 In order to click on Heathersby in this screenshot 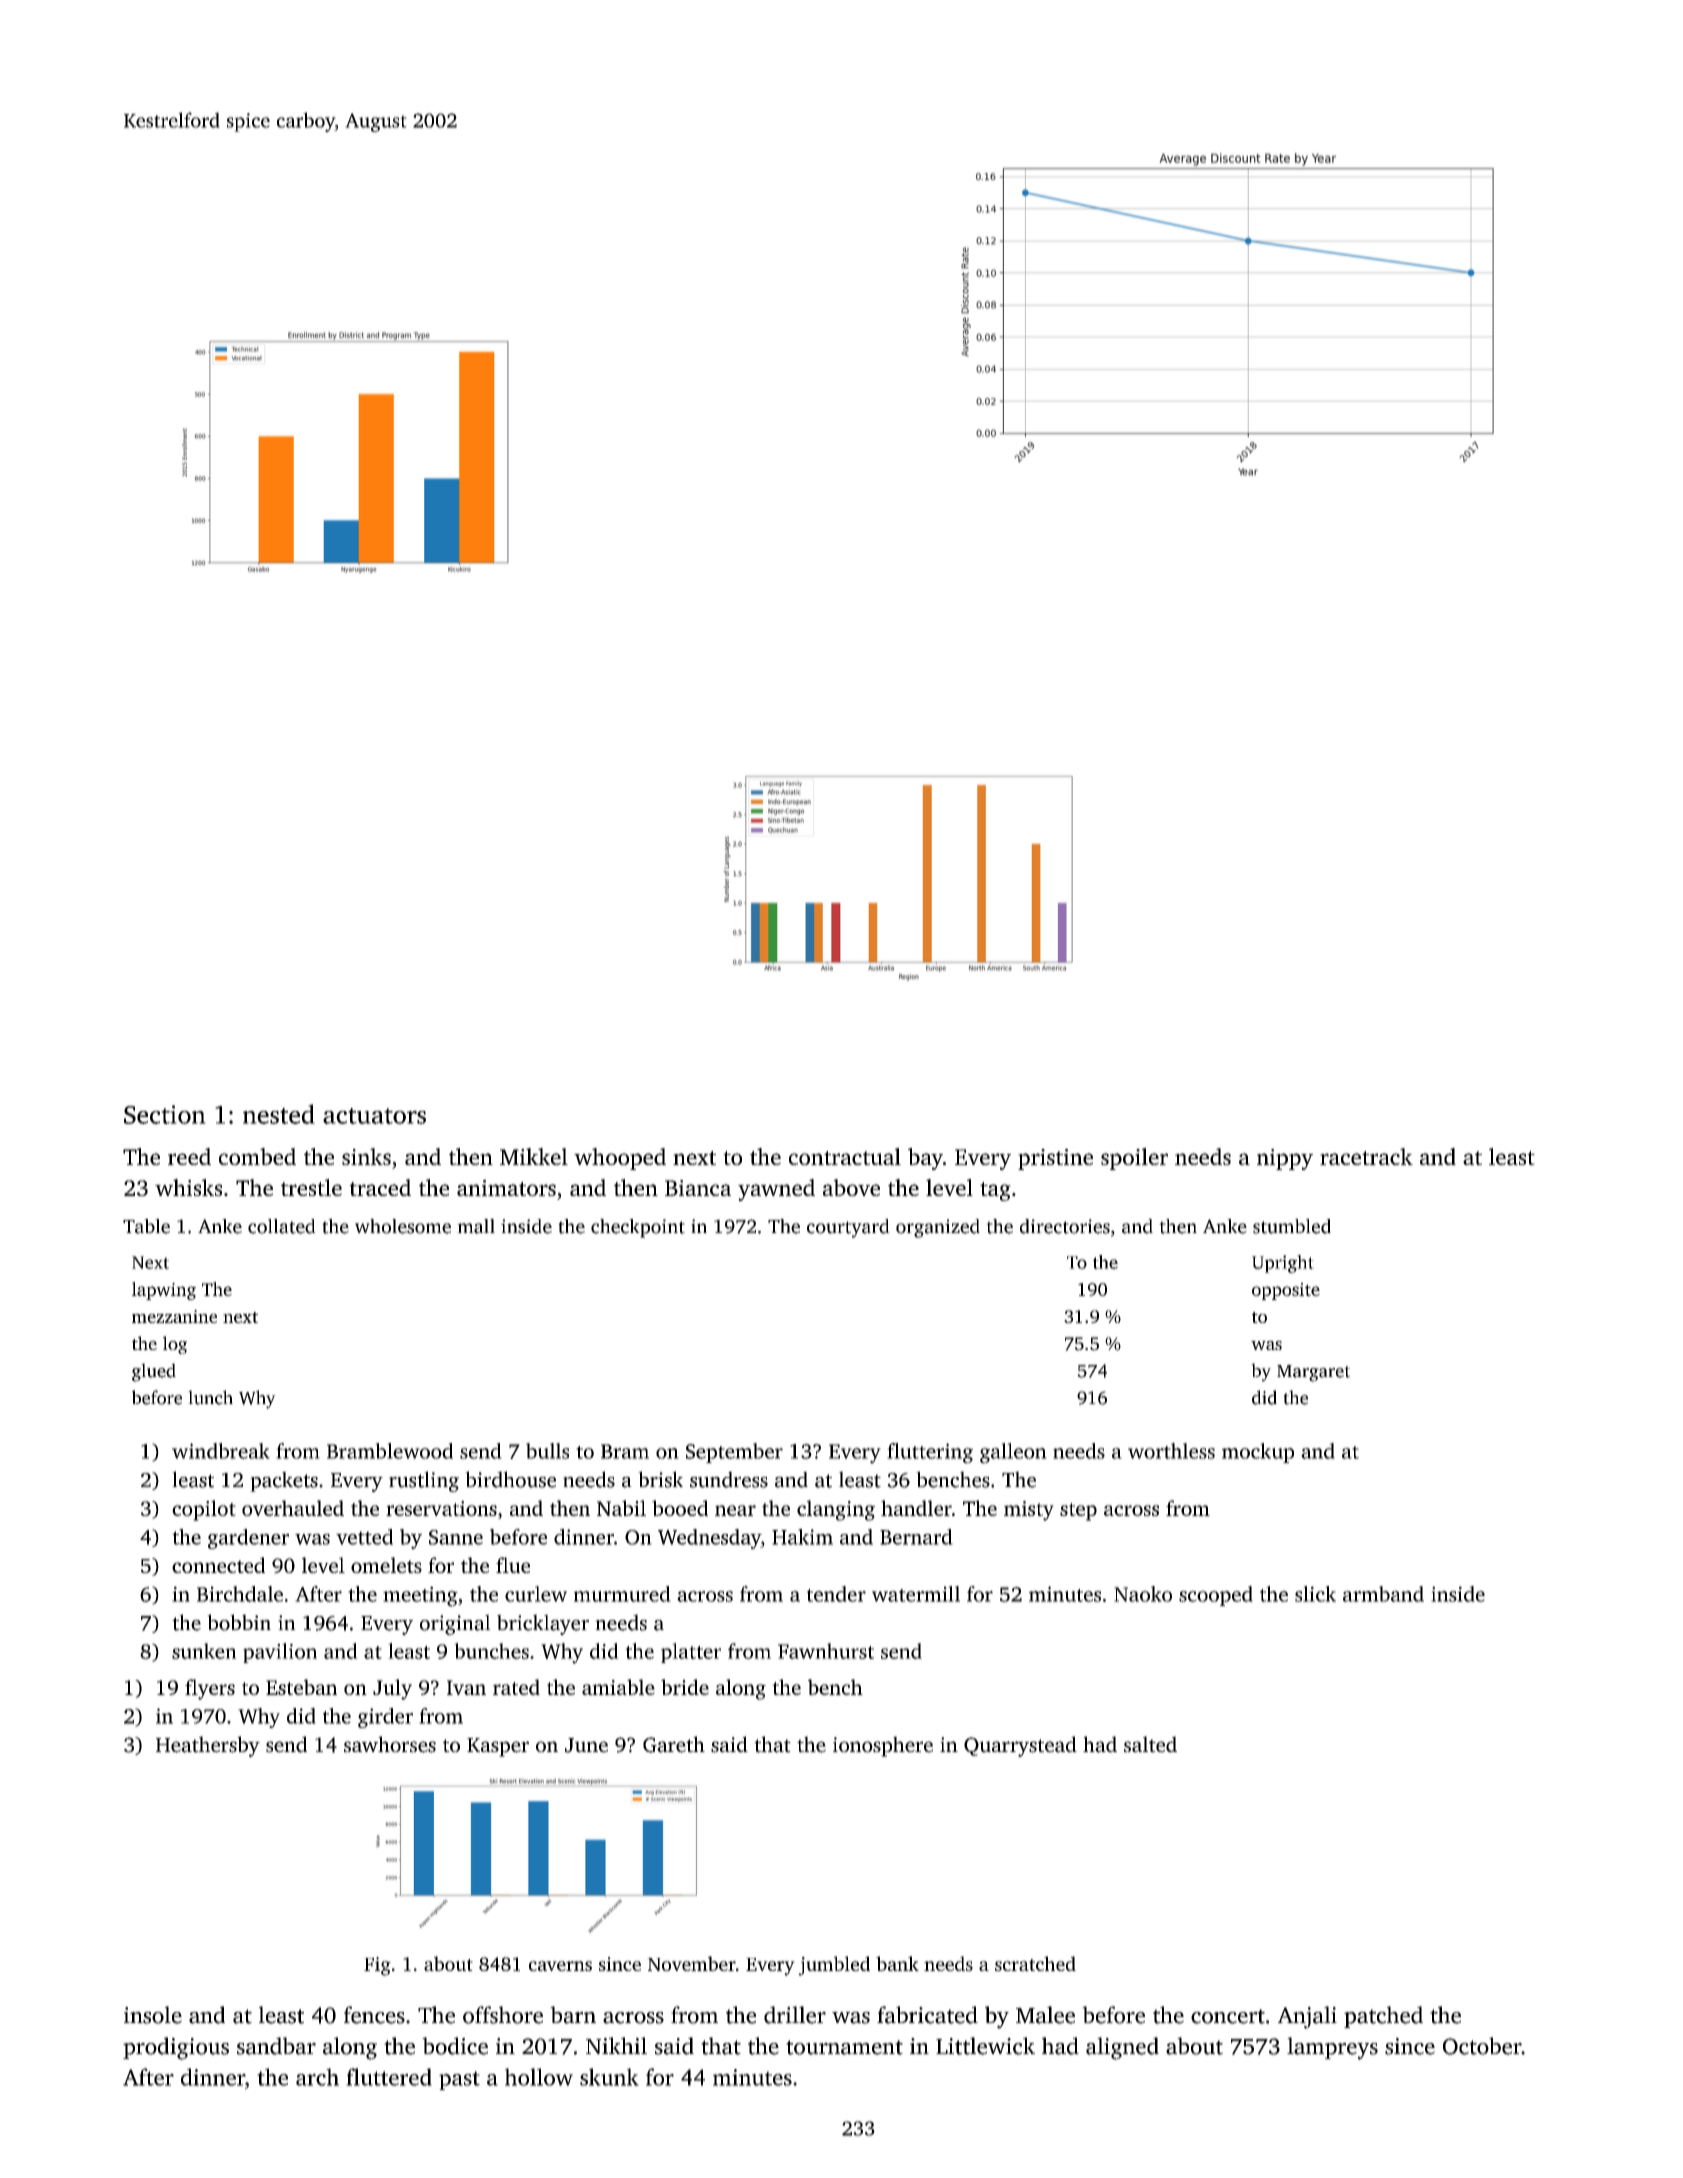, I will do `click(208, 1746)`.
